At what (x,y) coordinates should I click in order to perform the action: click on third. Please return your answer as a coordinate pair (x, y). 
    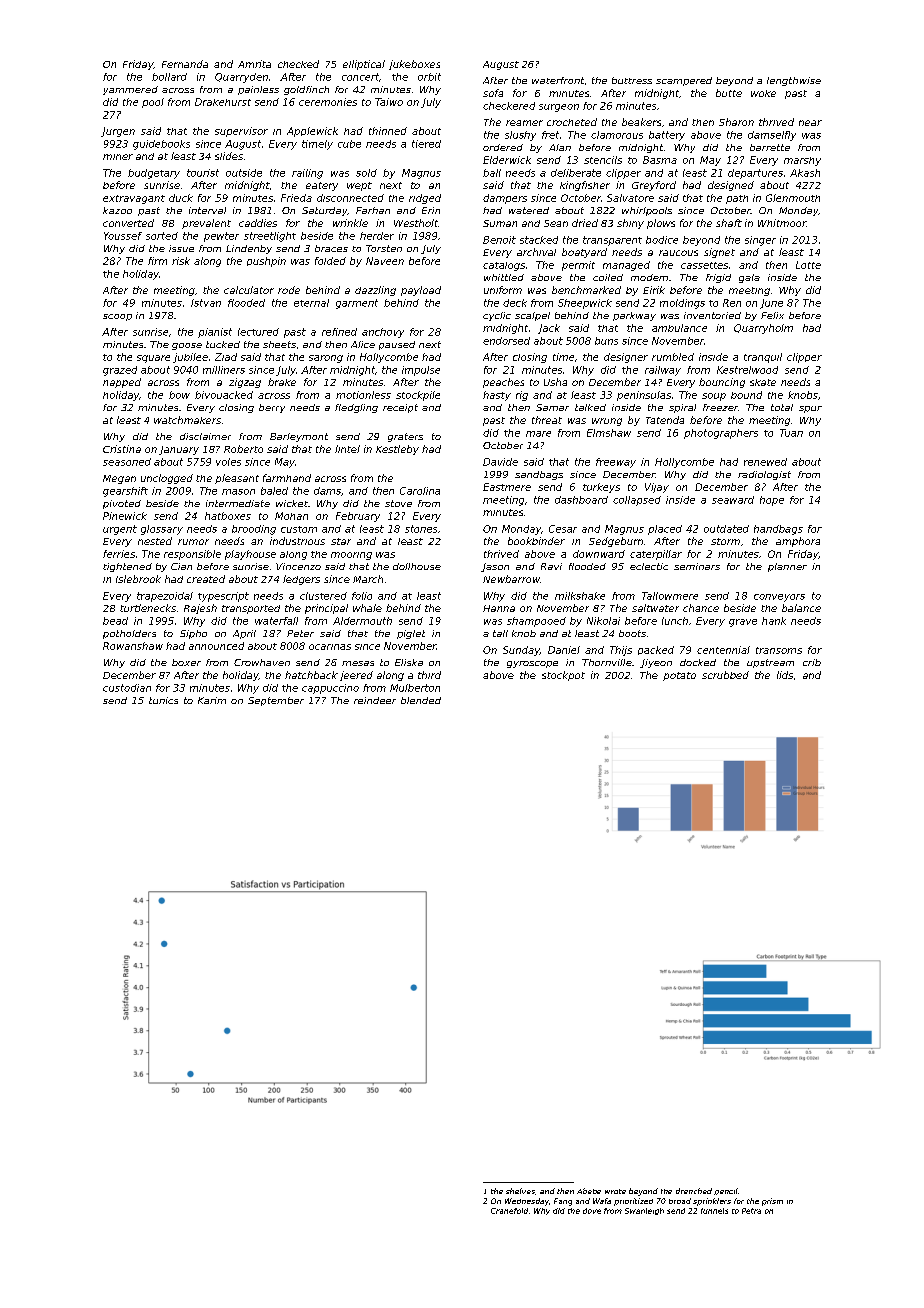
    Looking at the image, I should click on (429, 675).
